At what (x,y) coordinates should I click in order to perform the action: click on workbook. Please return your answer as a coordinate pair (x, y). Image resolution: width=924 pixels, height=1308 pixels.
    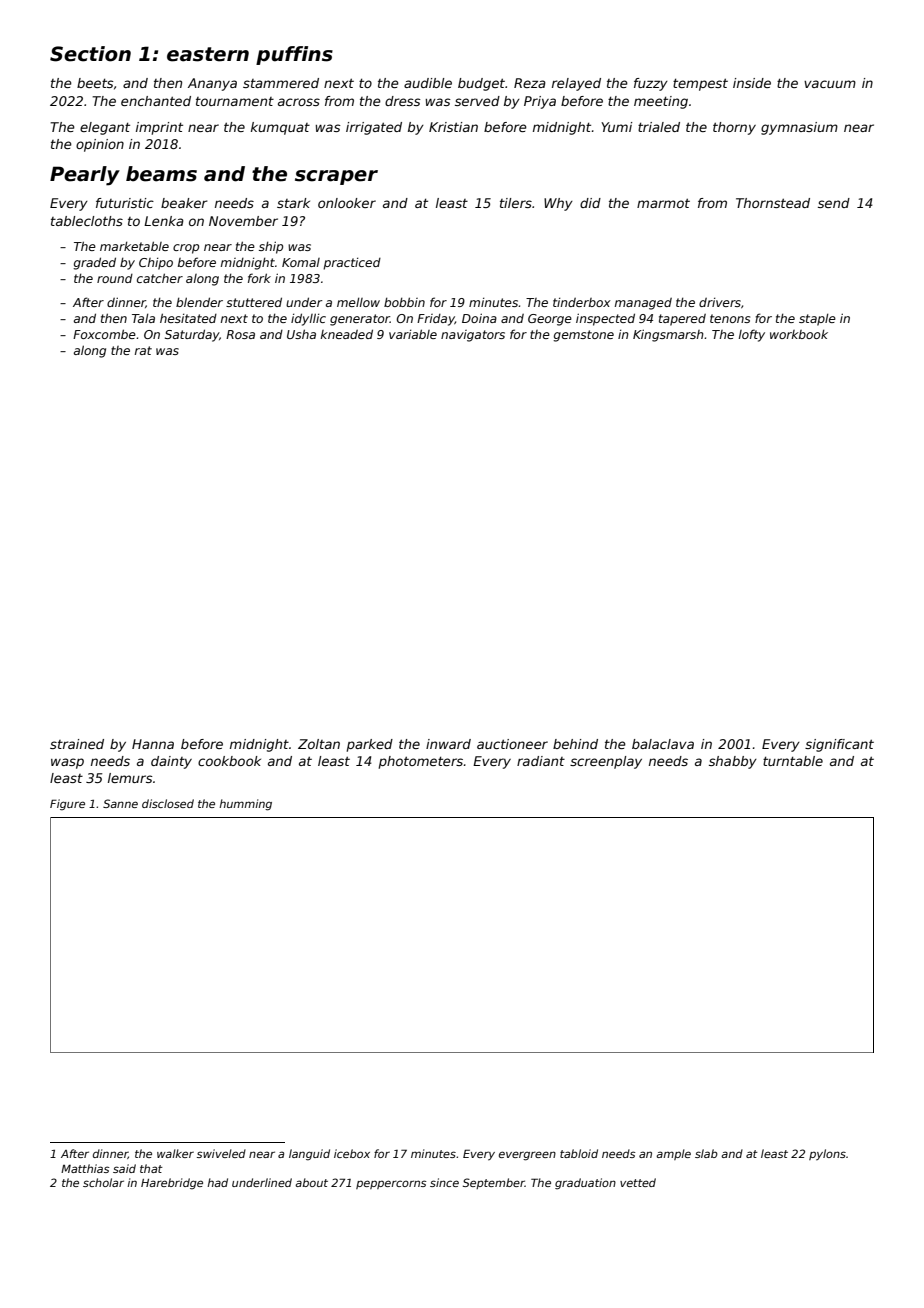
    Looking at the image, I should click on (799, 334).
